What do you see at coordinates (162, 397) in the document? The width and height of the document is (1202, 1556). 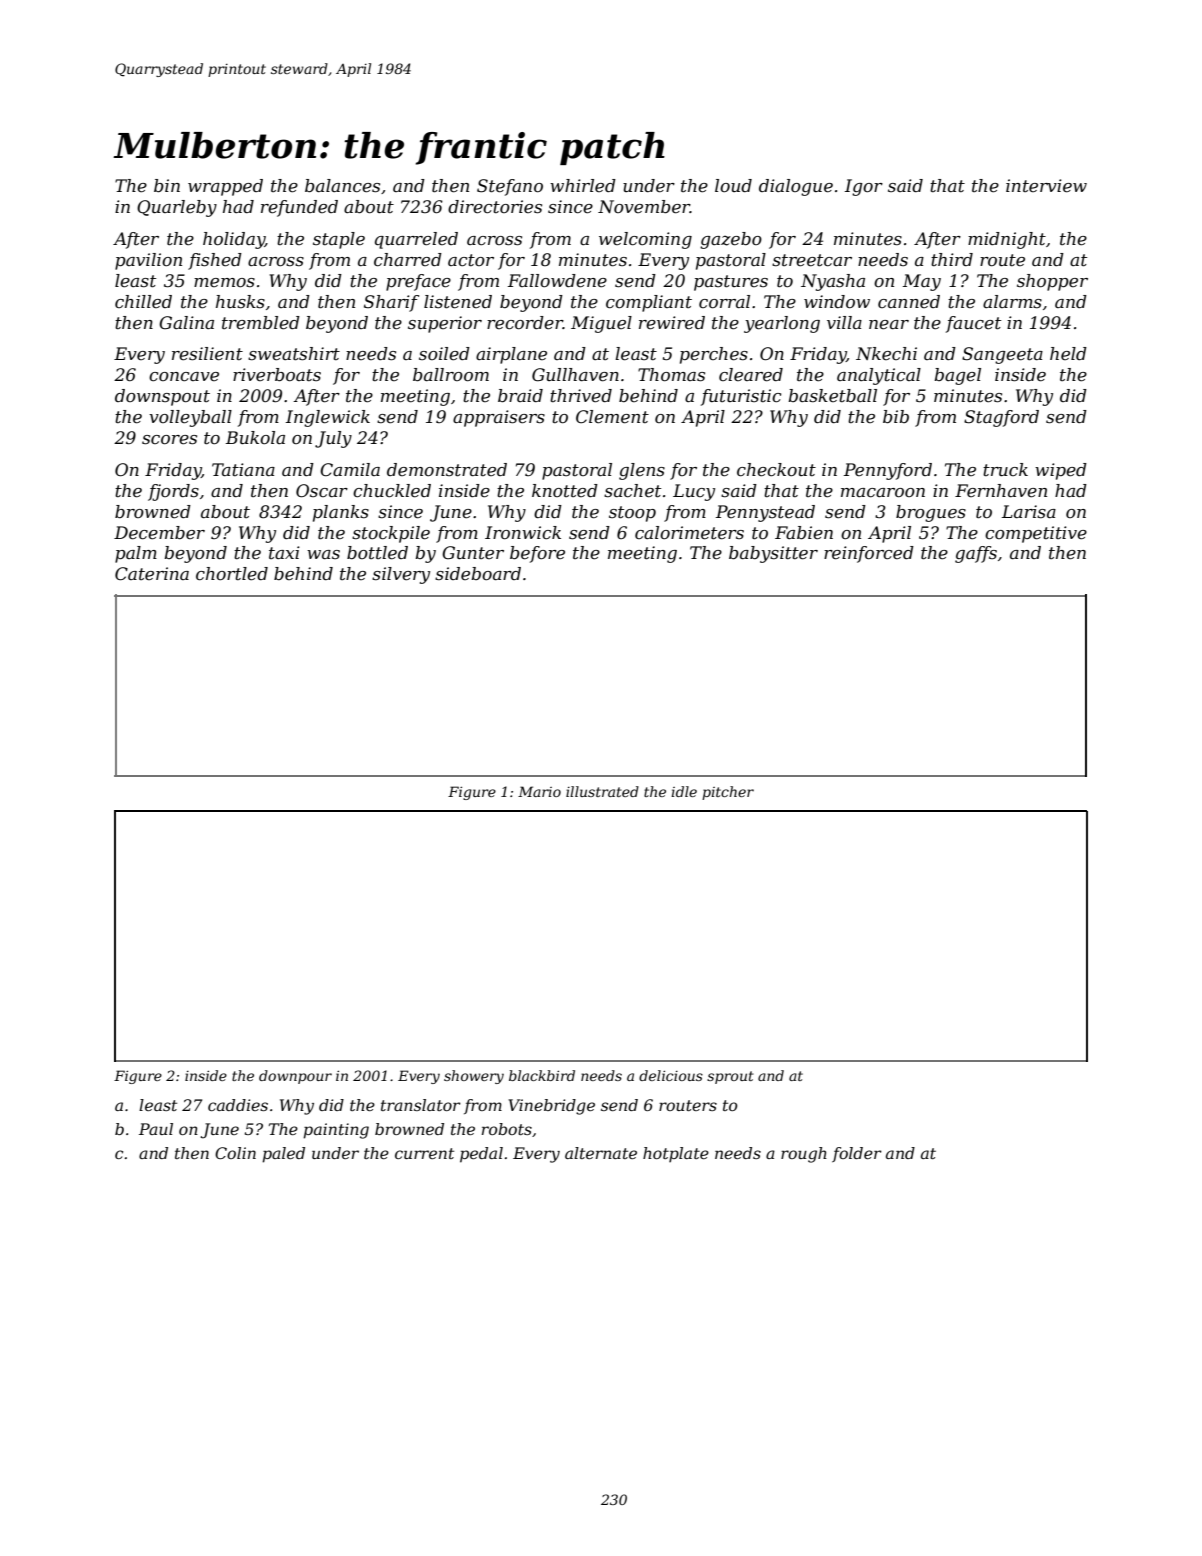 I see `downspout` at bounding box center [162, 397].
